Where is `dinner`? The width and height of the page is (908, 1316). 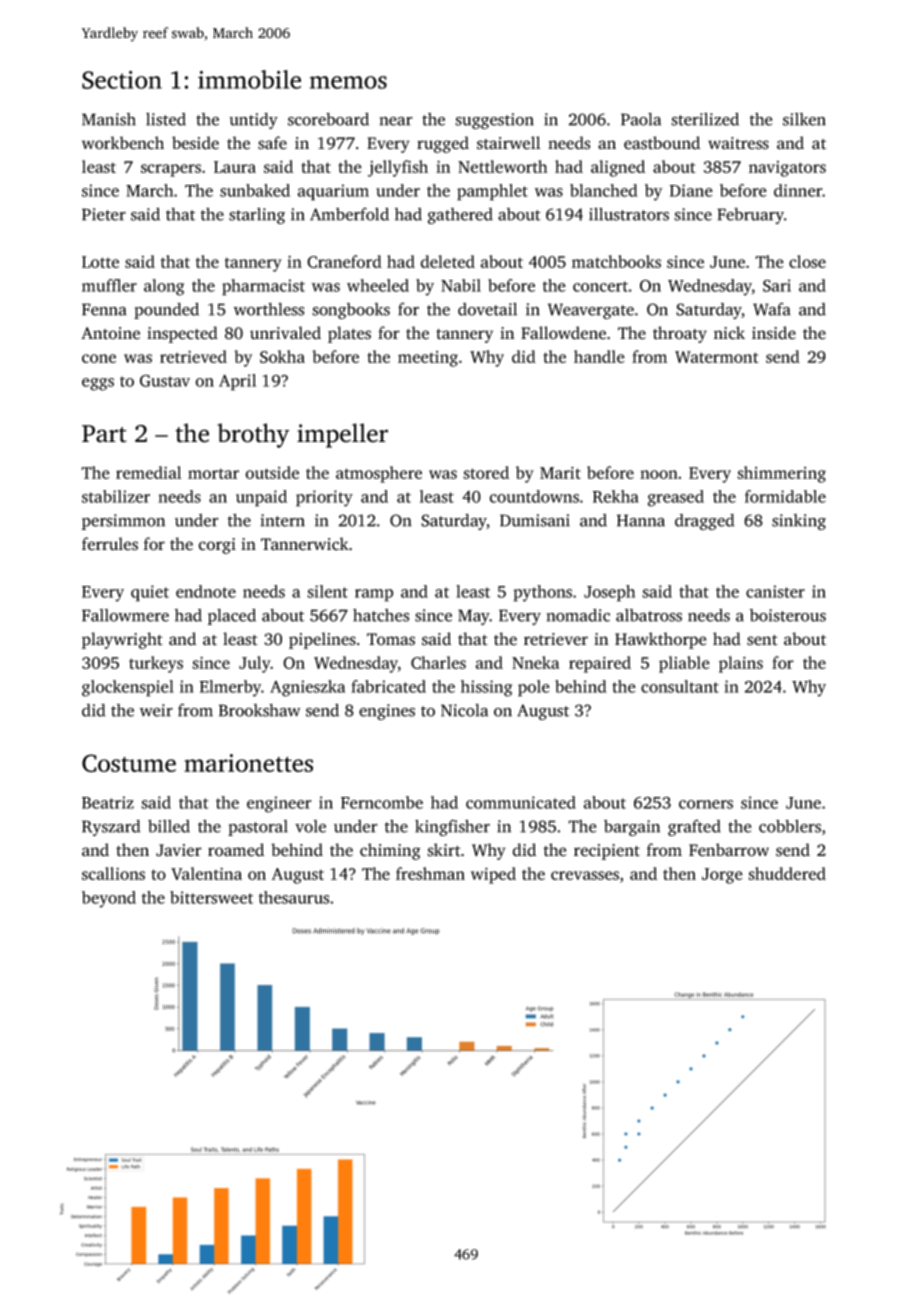 dinner is located at coordinates (798, 190).
